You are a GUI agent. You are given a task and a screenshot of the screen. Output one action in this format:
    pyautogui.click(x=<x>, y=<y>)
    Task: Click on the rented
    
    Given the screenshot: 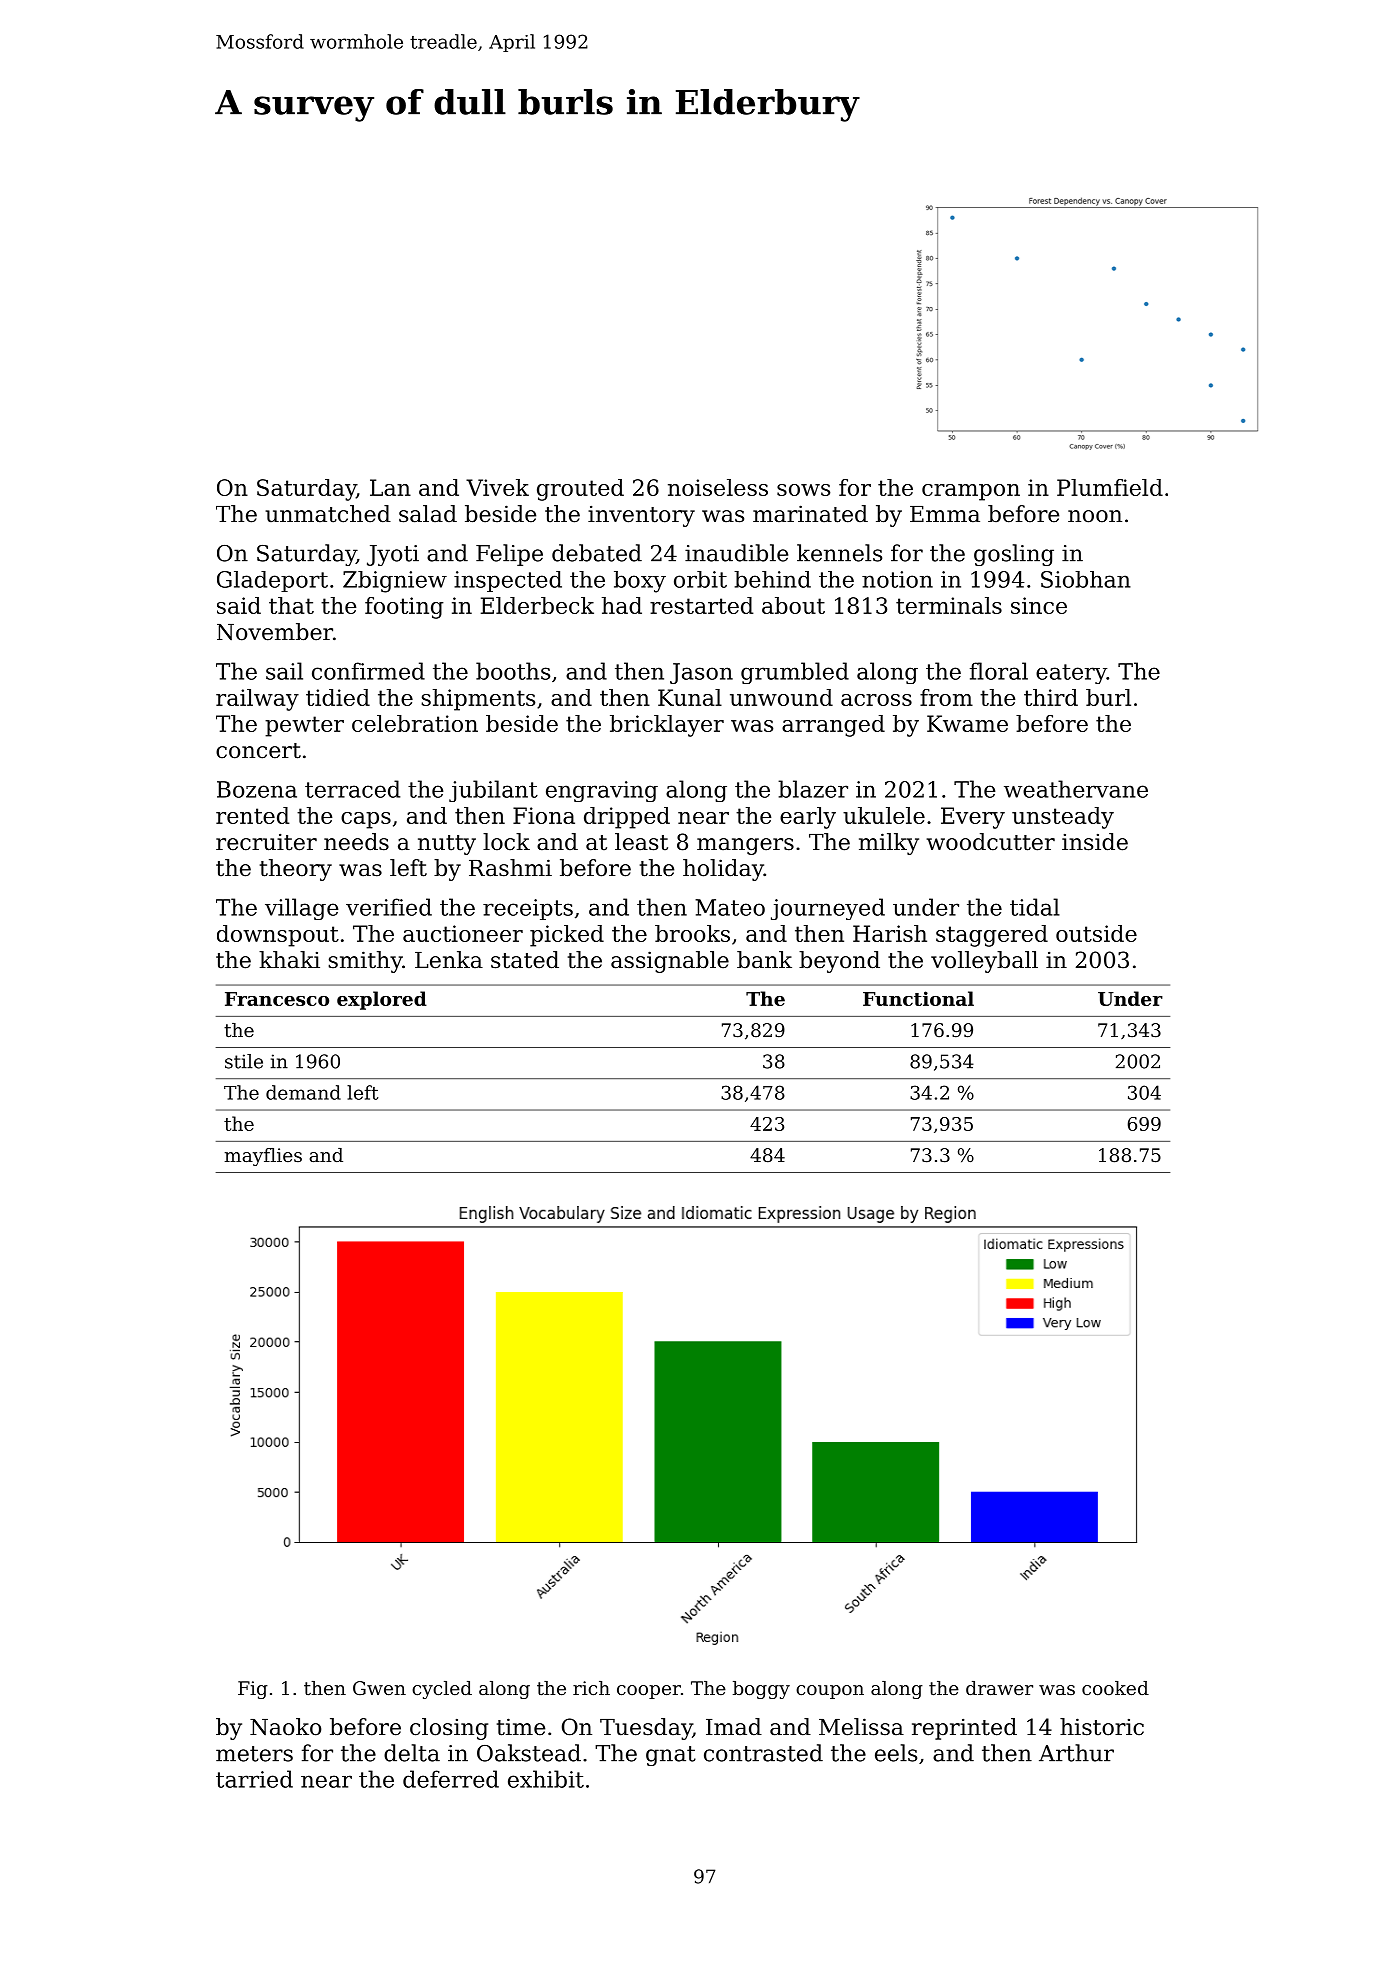 What is the action you would take?
    pyautogui.click(x=252, y=815)
